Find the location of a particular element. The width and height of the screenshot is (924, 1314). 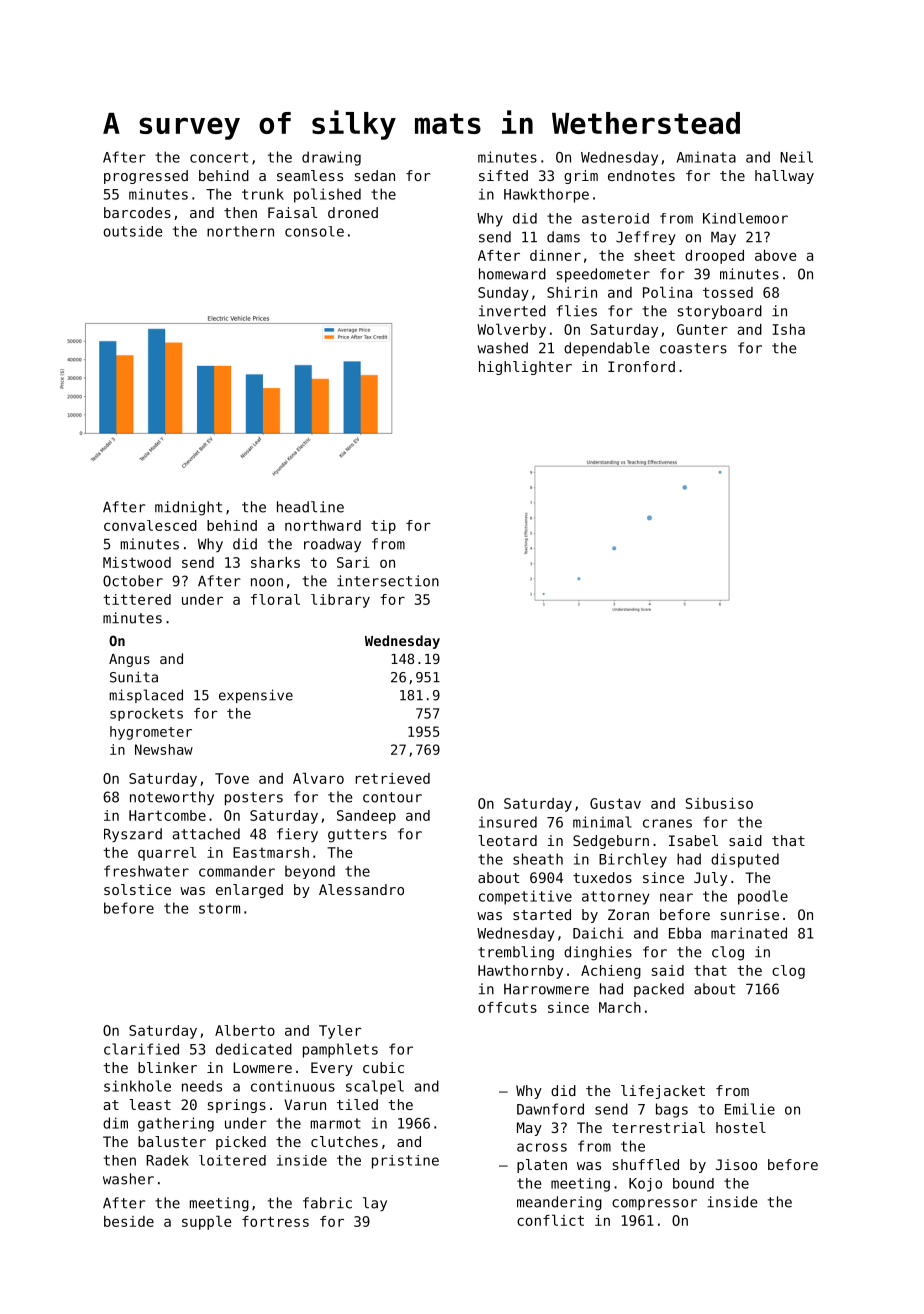

progressed is located at coordinates (146, 177).
